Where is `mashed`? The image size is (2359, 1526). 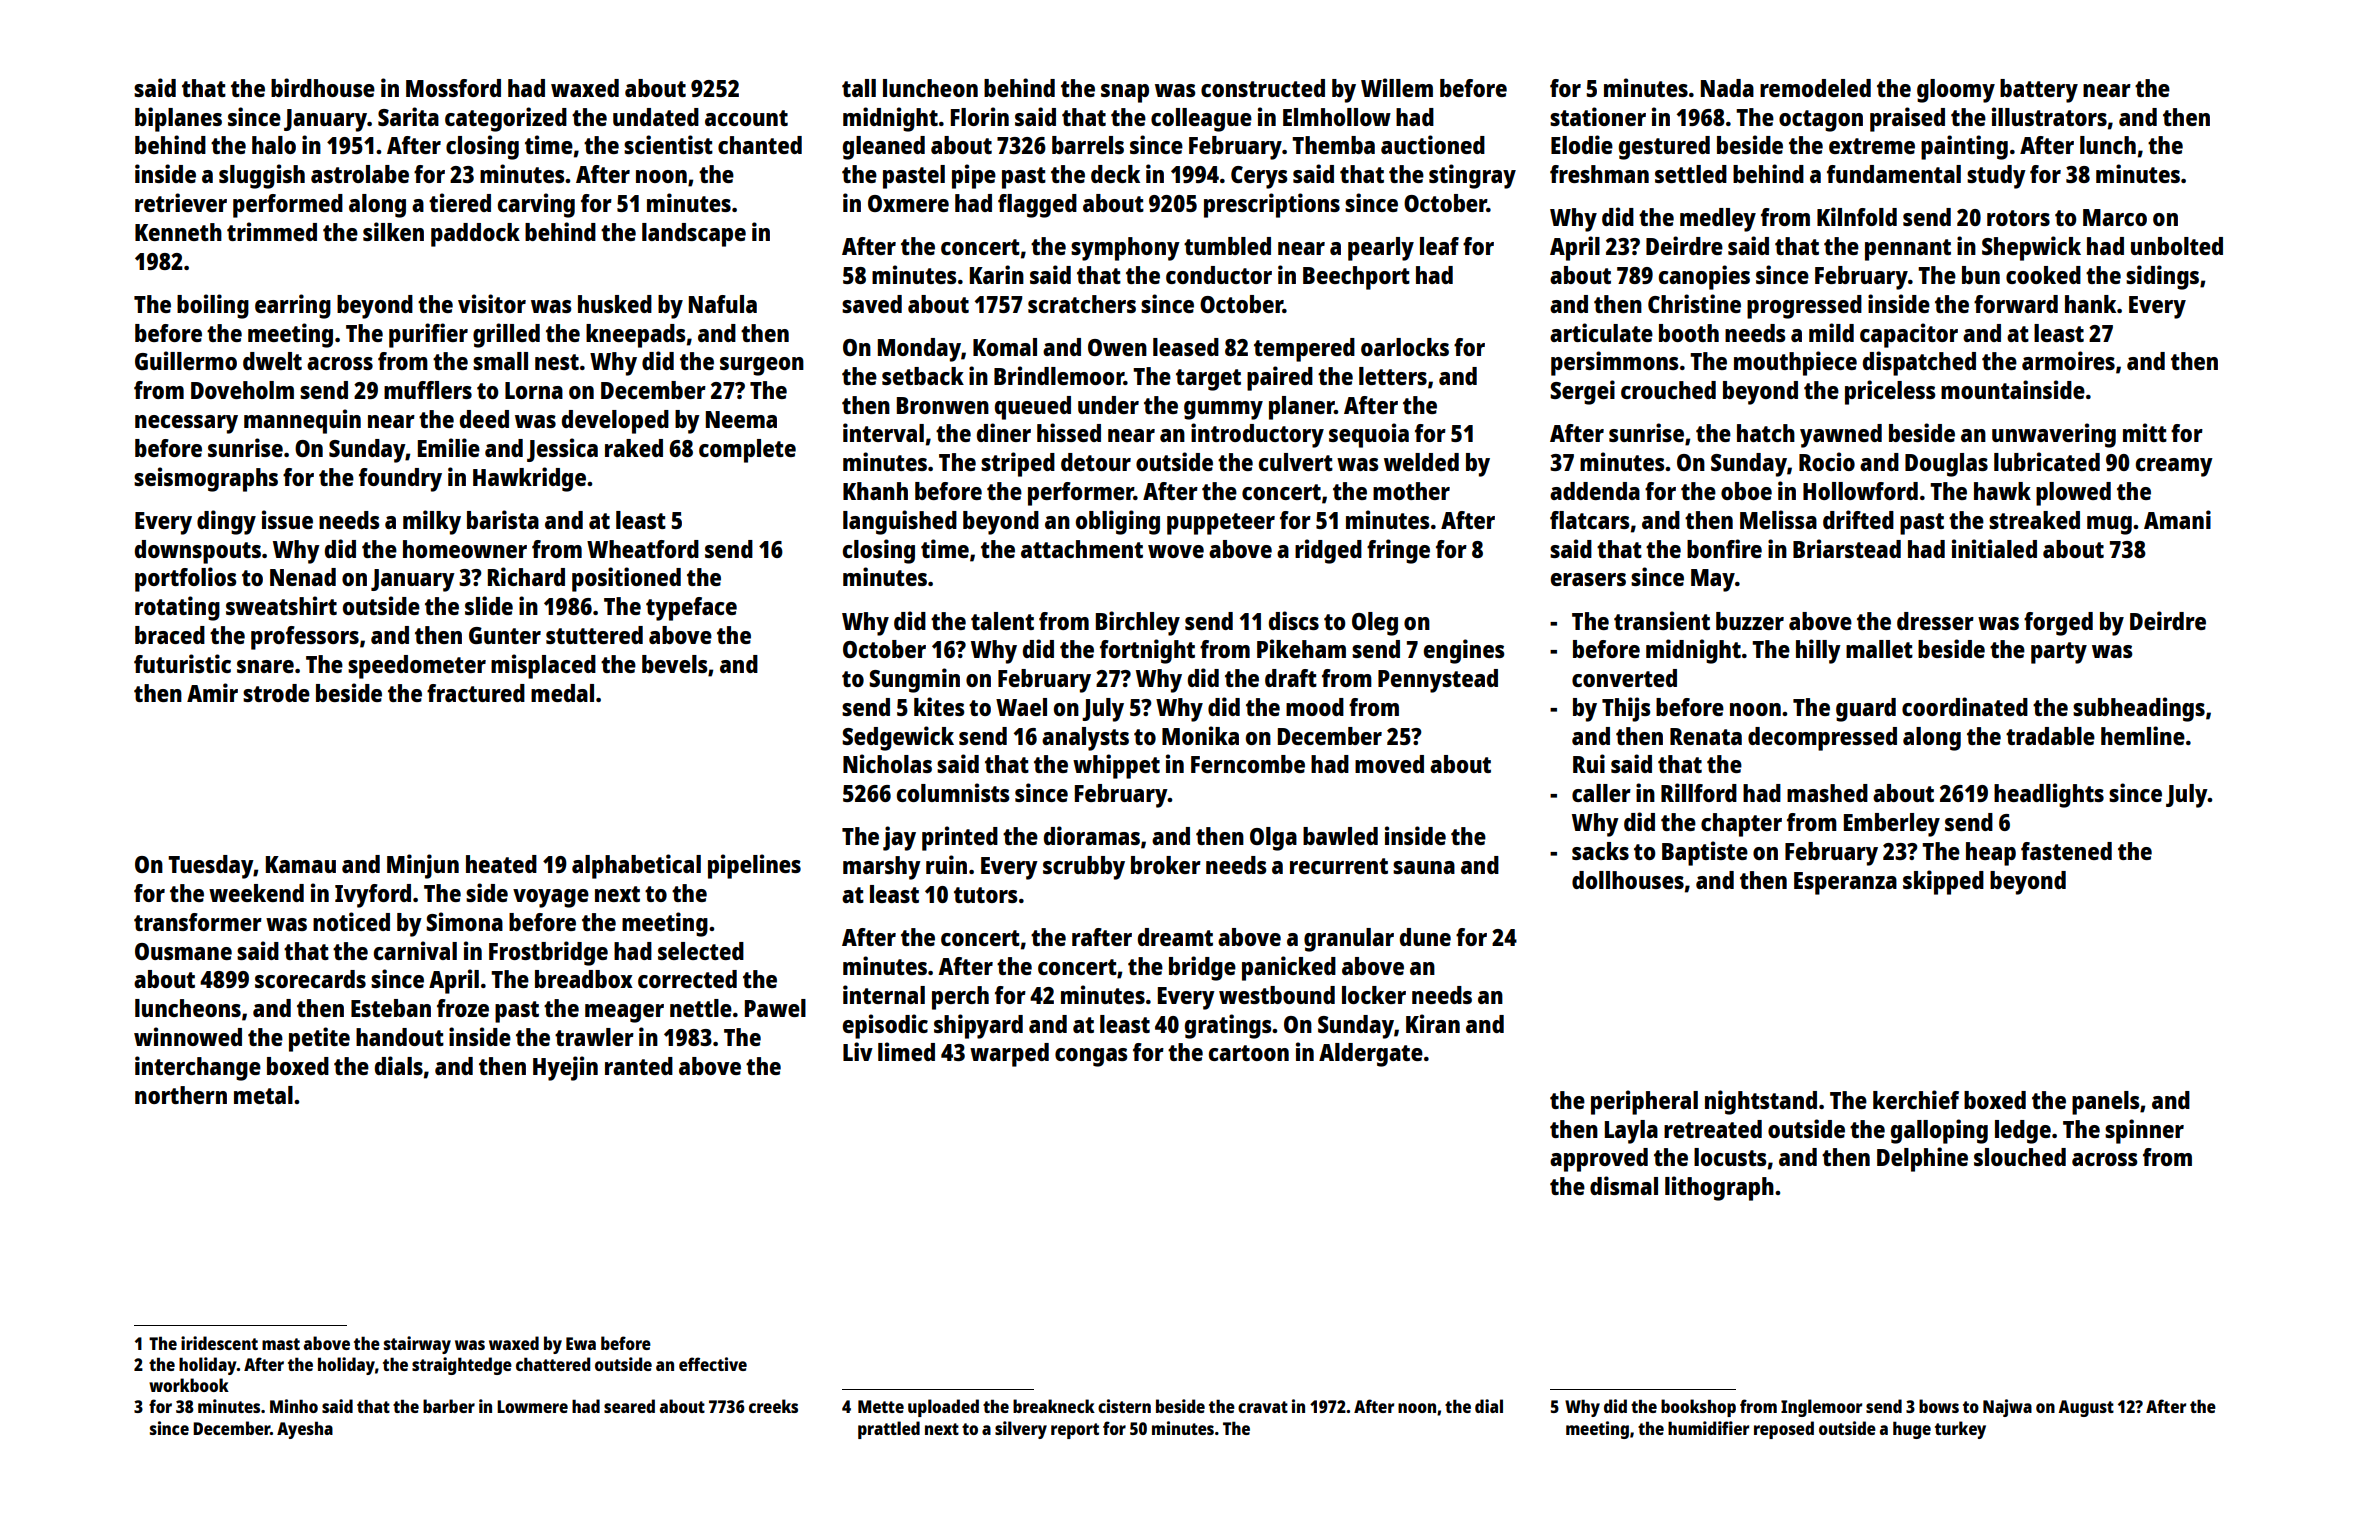
mashed is located at coordinates (1827, 793).
